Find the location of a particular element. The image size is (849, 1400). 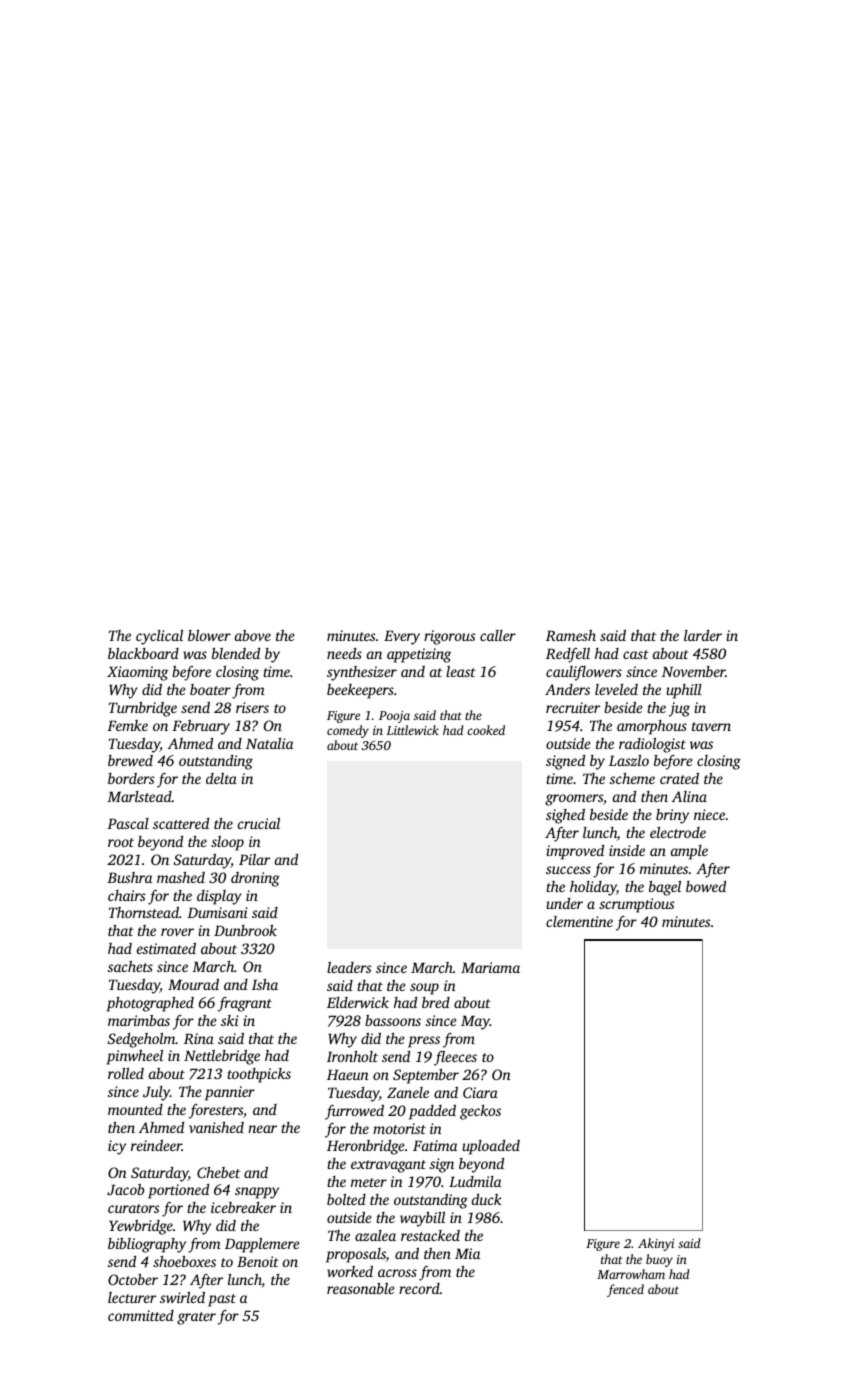

comedy is located at coordinates (348, 731).
